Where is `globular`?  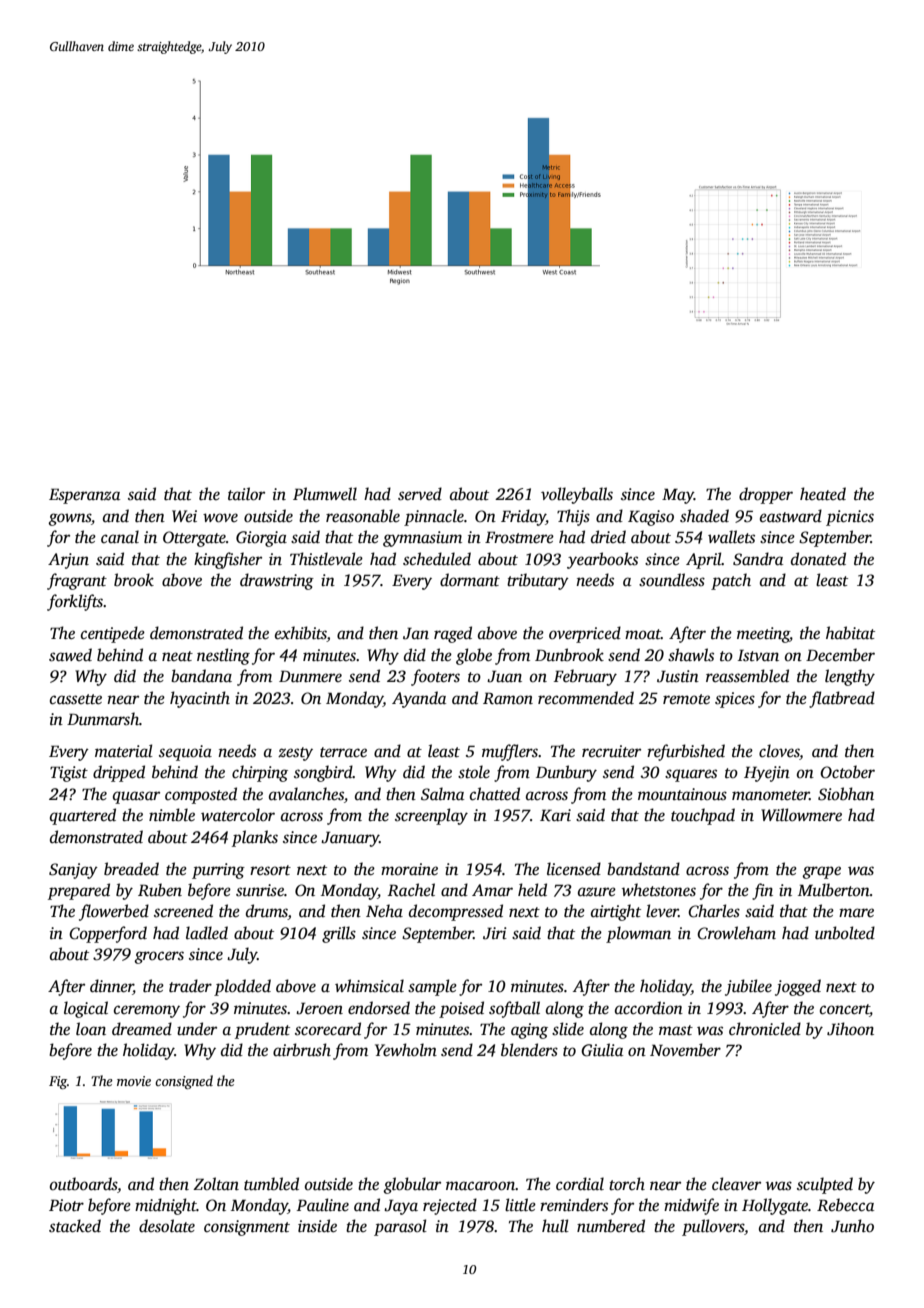 globular is located at coordinates (412, 1185).
